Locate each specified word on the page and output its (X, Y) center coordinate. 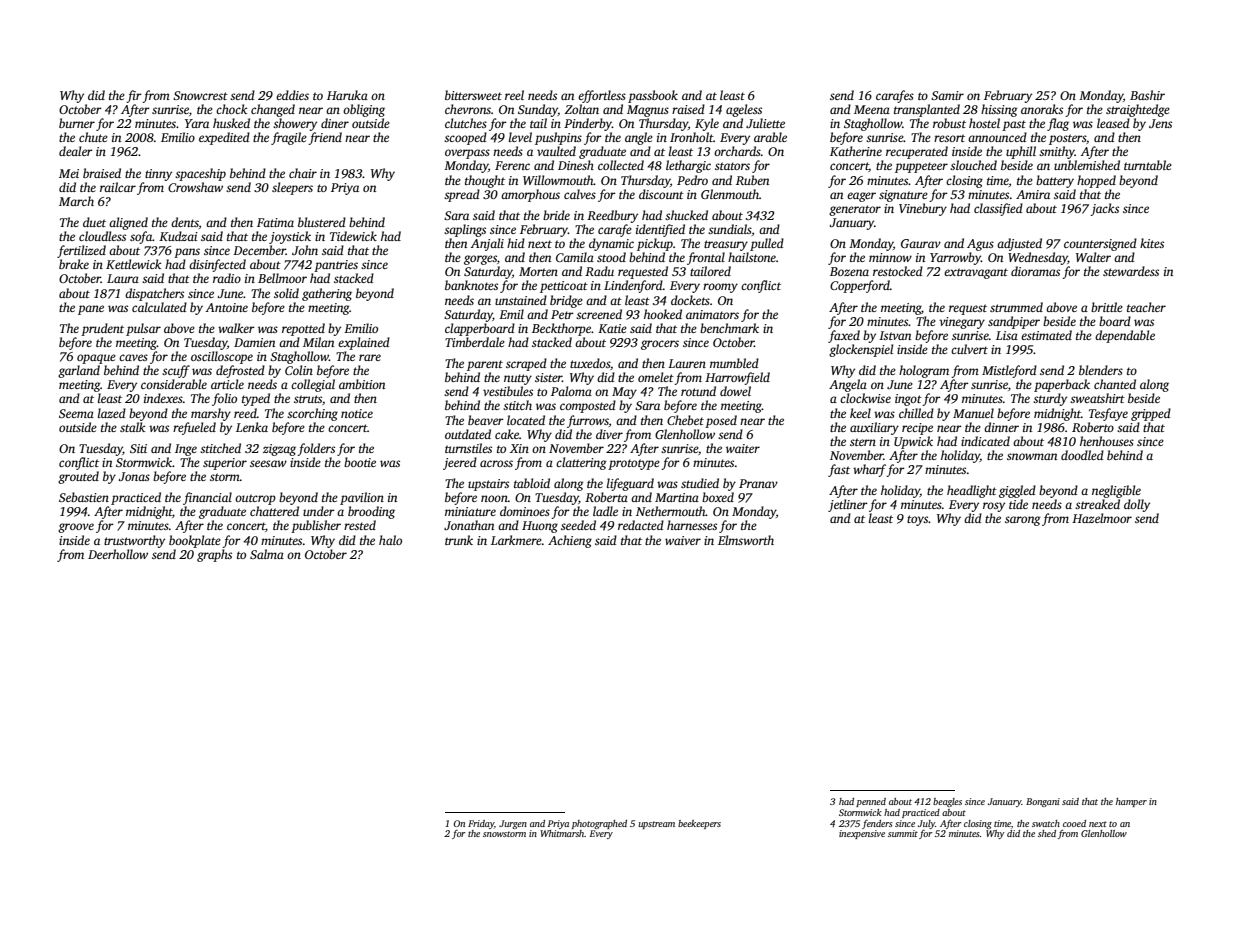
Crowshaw (195, 187)
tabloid (532, 483)
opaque (96, 359)
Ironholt (691, 137)
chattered (274, 511)
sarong (1023, 521)
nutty (518, 379)
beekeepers (699, 824)
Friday (481, 824)
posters (1067, 139)
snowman (1032, 456)
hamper (1131, 802)
